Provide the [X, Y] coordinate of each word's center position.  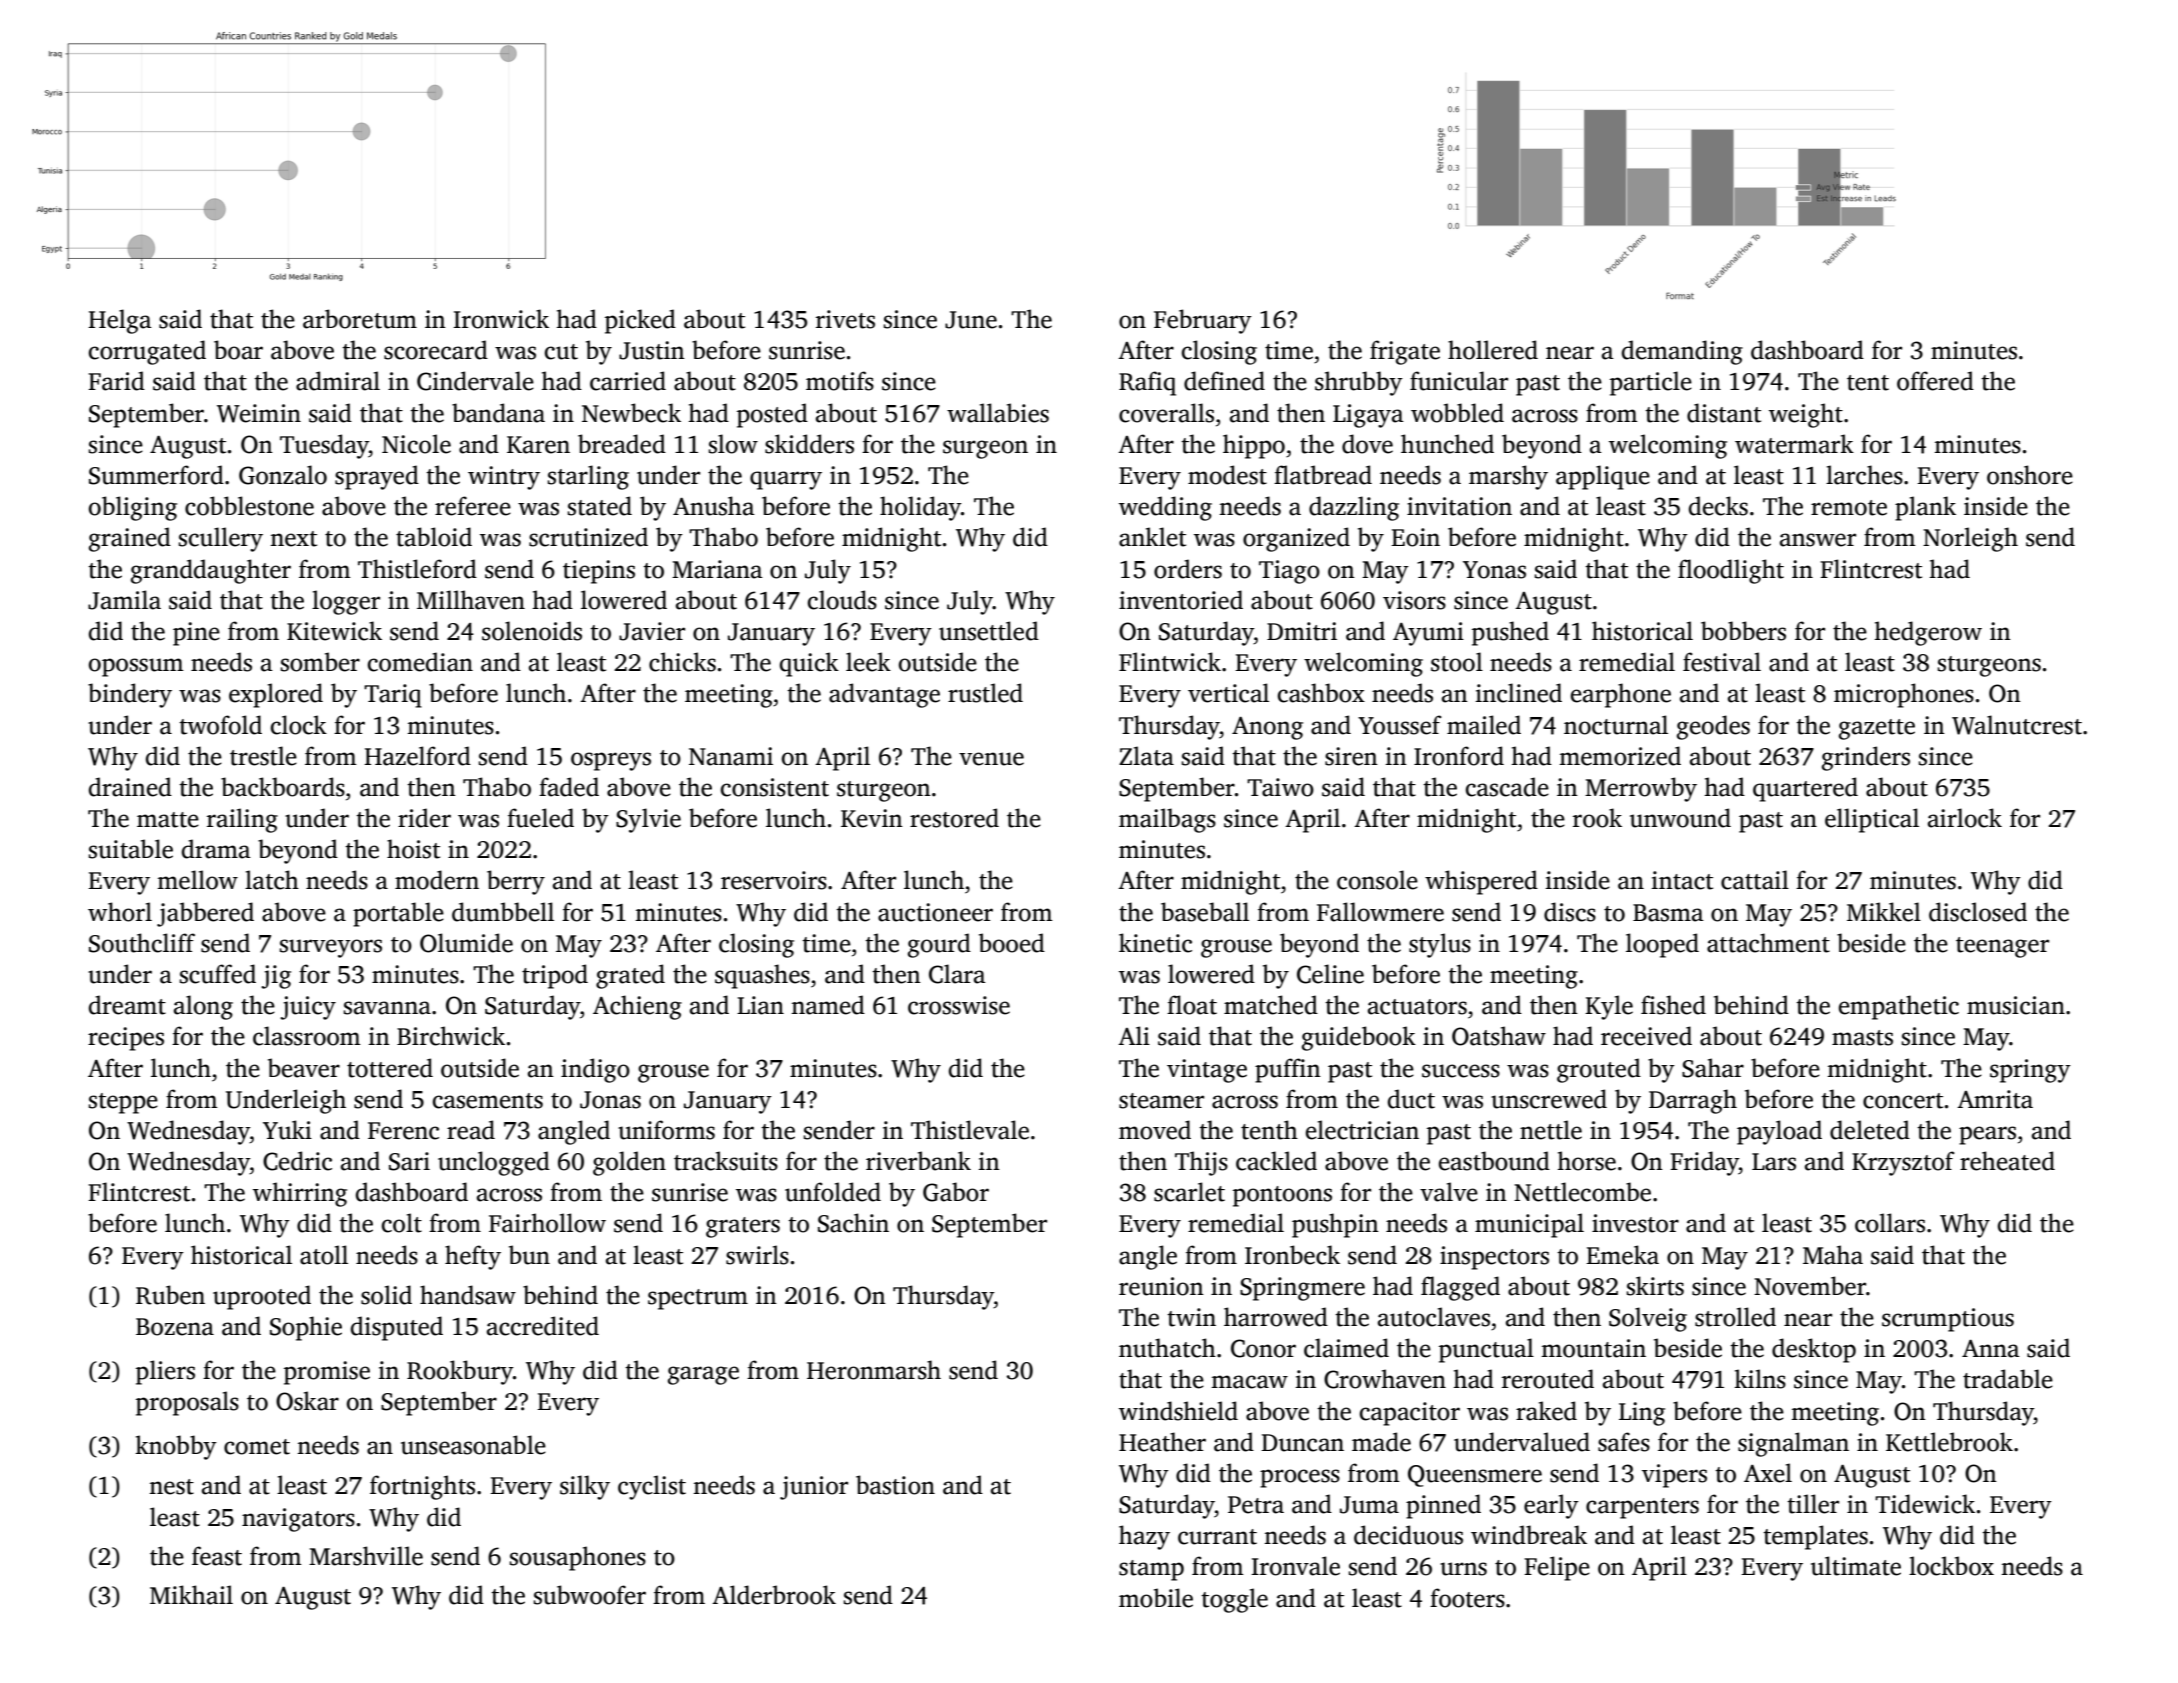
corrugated [147, 352]
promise [327, 1373]
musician [2016, 1005]
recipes [126, 1039]
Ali [1134, 1035]
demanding [1682, 352]
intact [1682, 880]
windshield [1178, 1411]
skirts [1655, 1286]
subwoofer [590, 1595]
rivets [845, 319]
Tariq [393, 696]
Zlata [1146, 756]
